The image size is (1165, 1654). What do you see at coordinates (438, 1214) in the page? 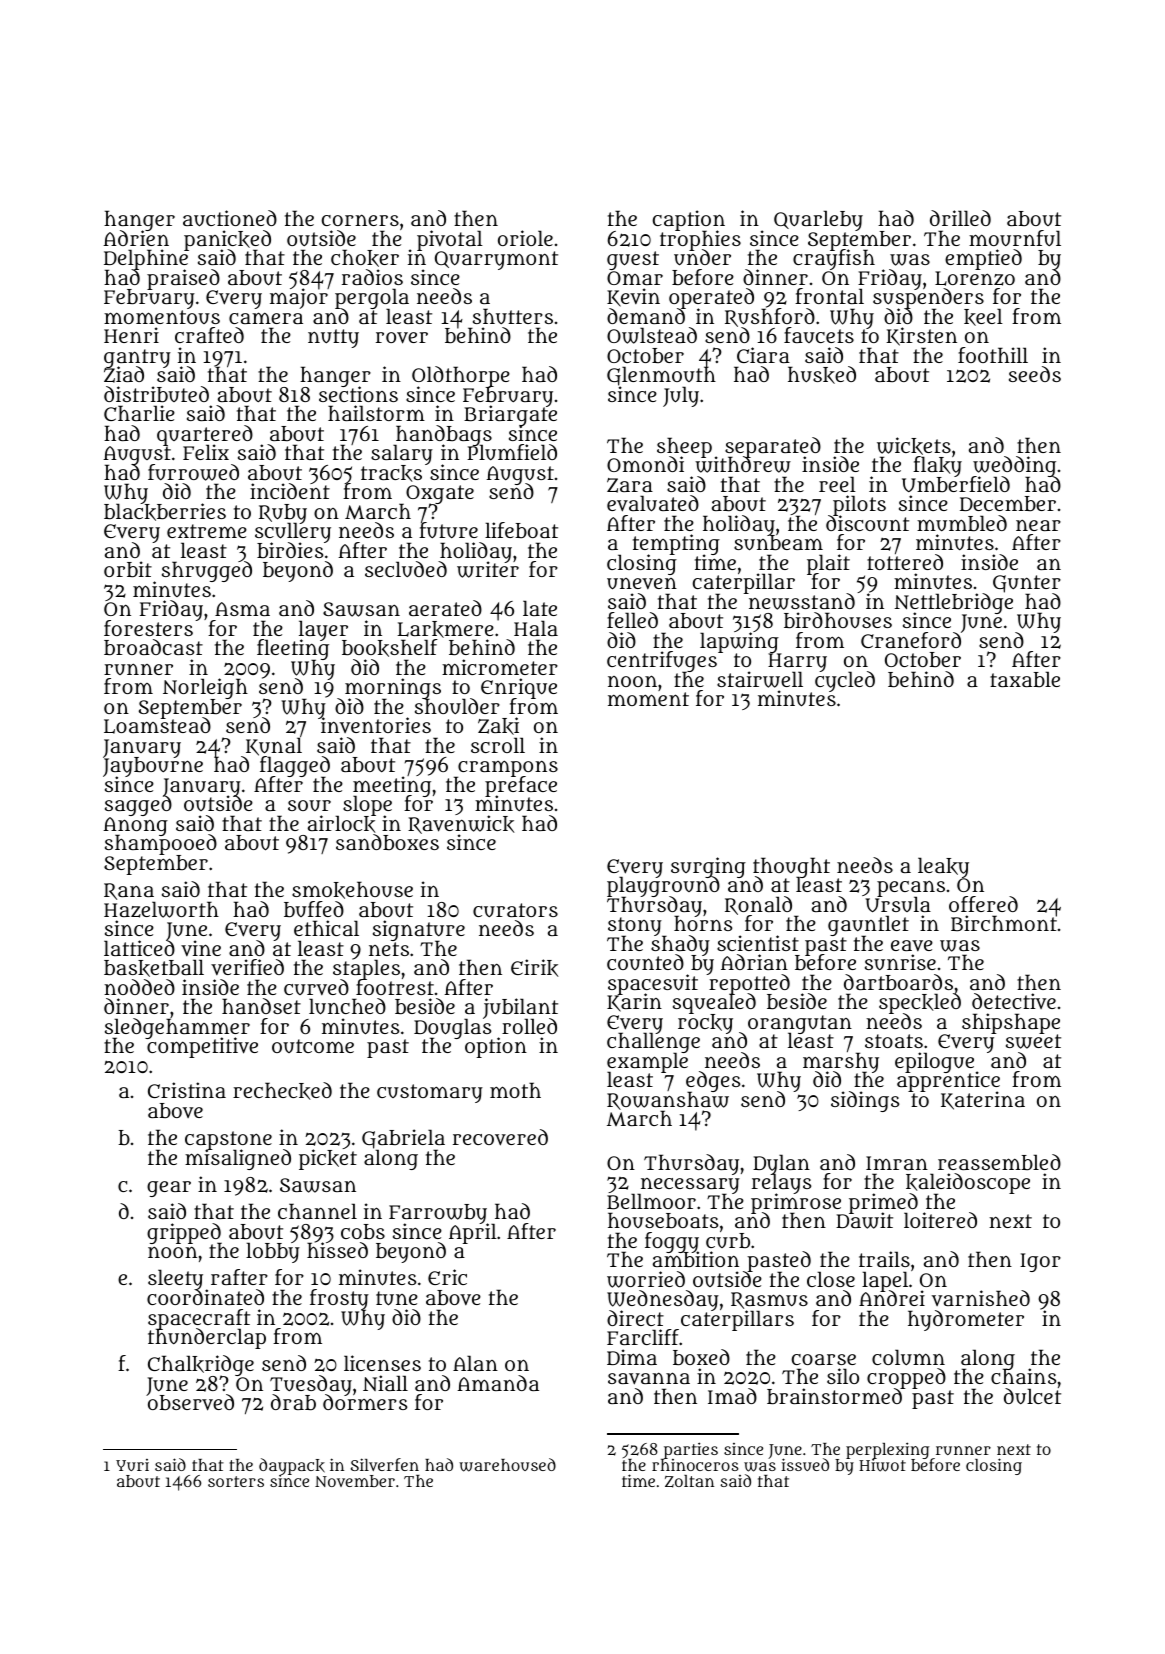
I see `Farrowby` at bounding box center [438, 1214].
